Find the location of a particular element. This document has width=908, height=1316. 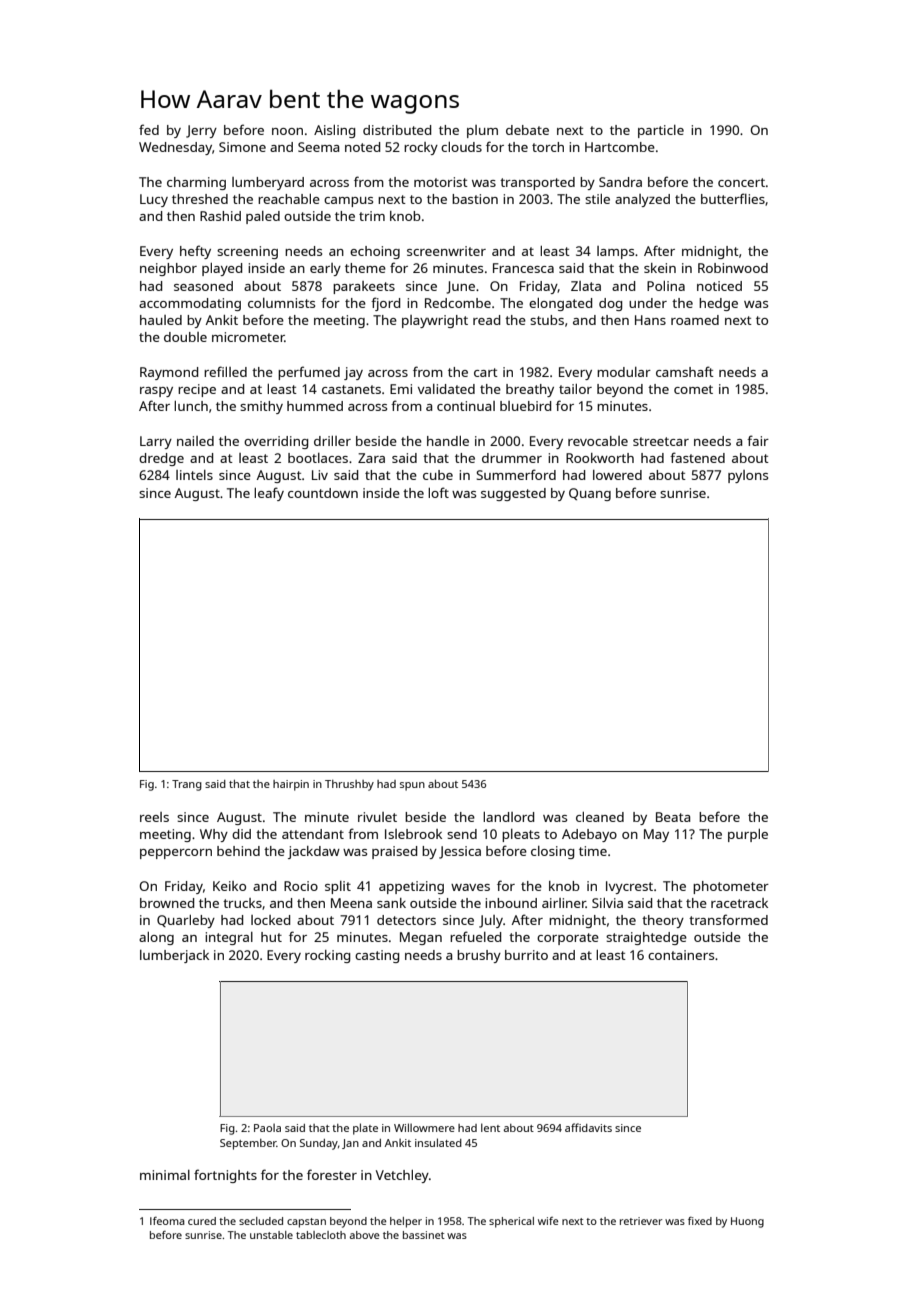

fair is located at coordinates (758, 440).
